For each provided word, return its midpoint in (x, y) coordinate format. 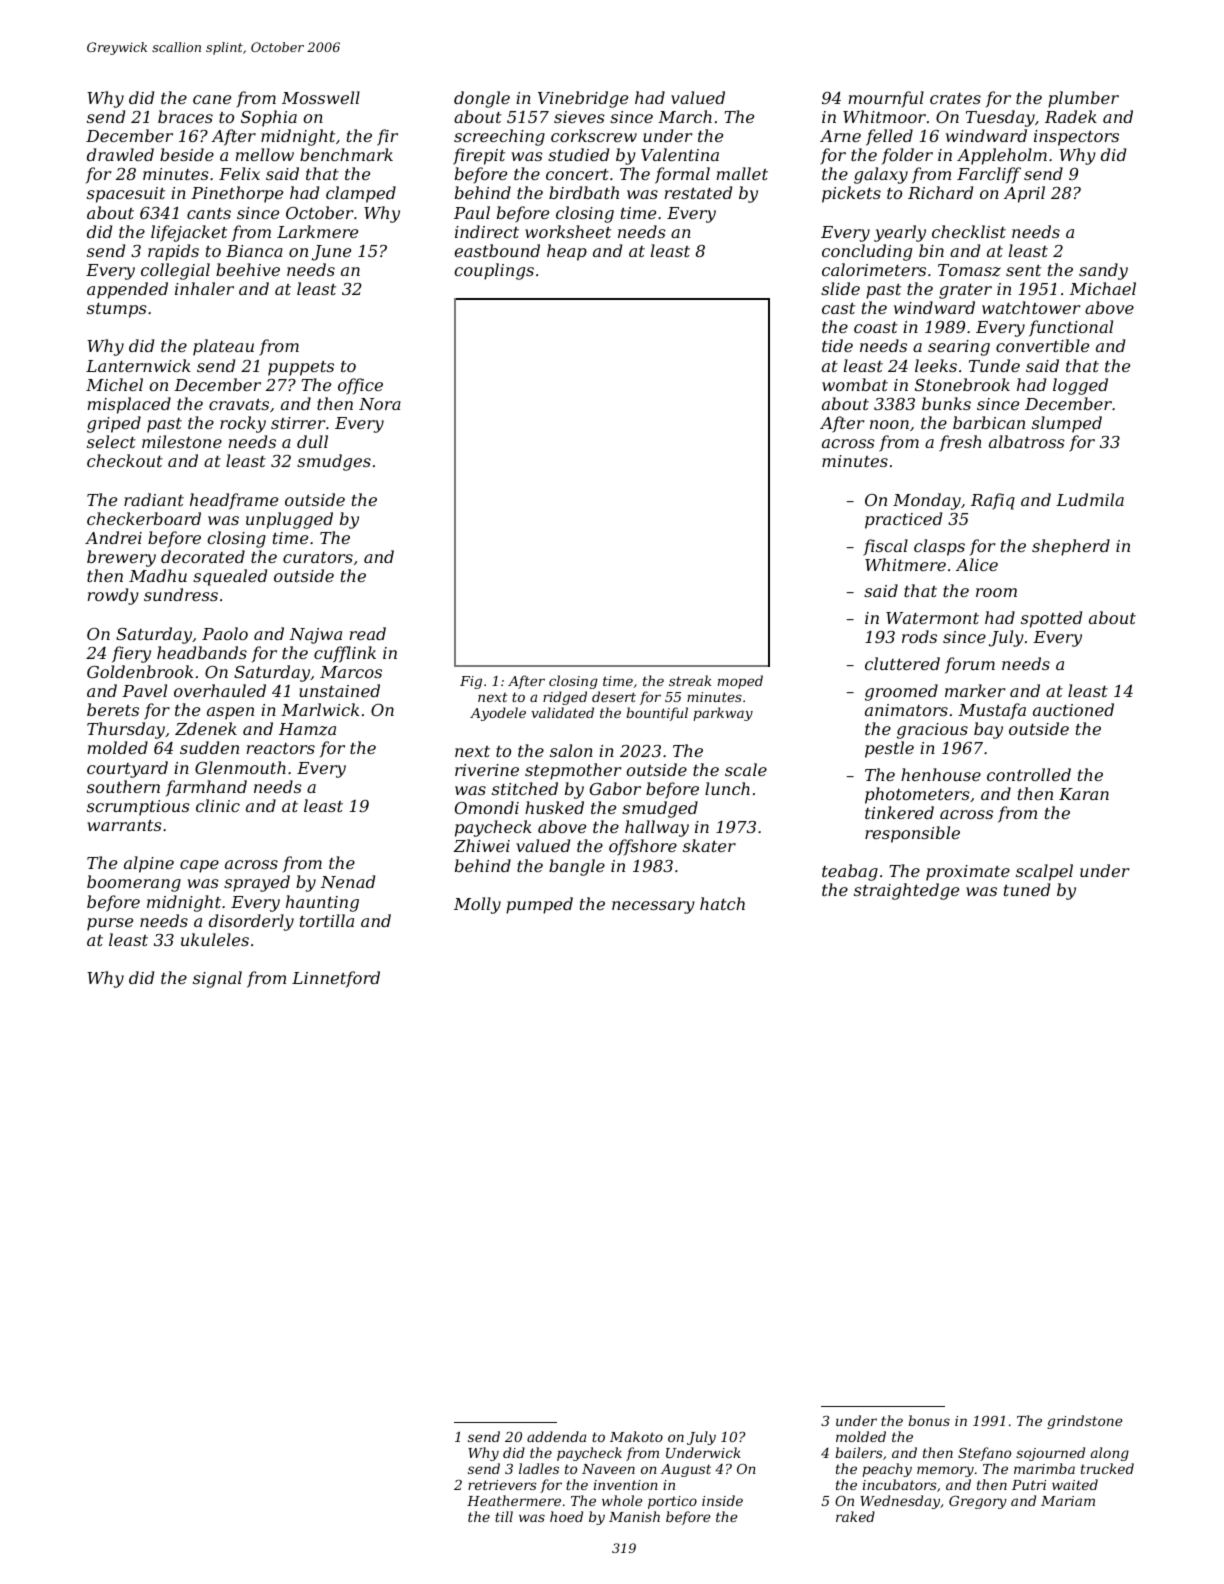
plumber (1083, 99)
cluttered (902, 663)
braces (185, 116)
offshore (643, 847)
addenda (556, 1436)
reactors (281, 748)
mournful (886, 99)
